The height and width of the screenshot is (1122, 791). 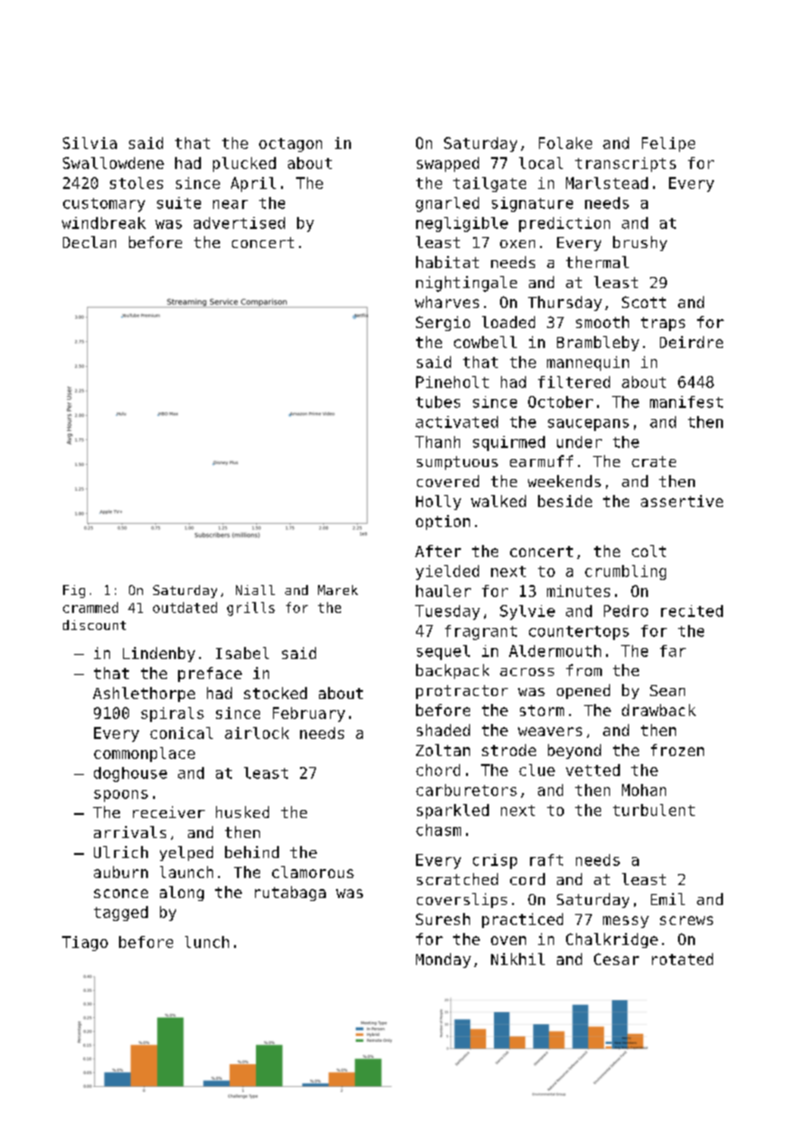 What do you see at coordinates (668, 144) in the screenshot?
I see `Felipe` at bounding box center [668, 144].
